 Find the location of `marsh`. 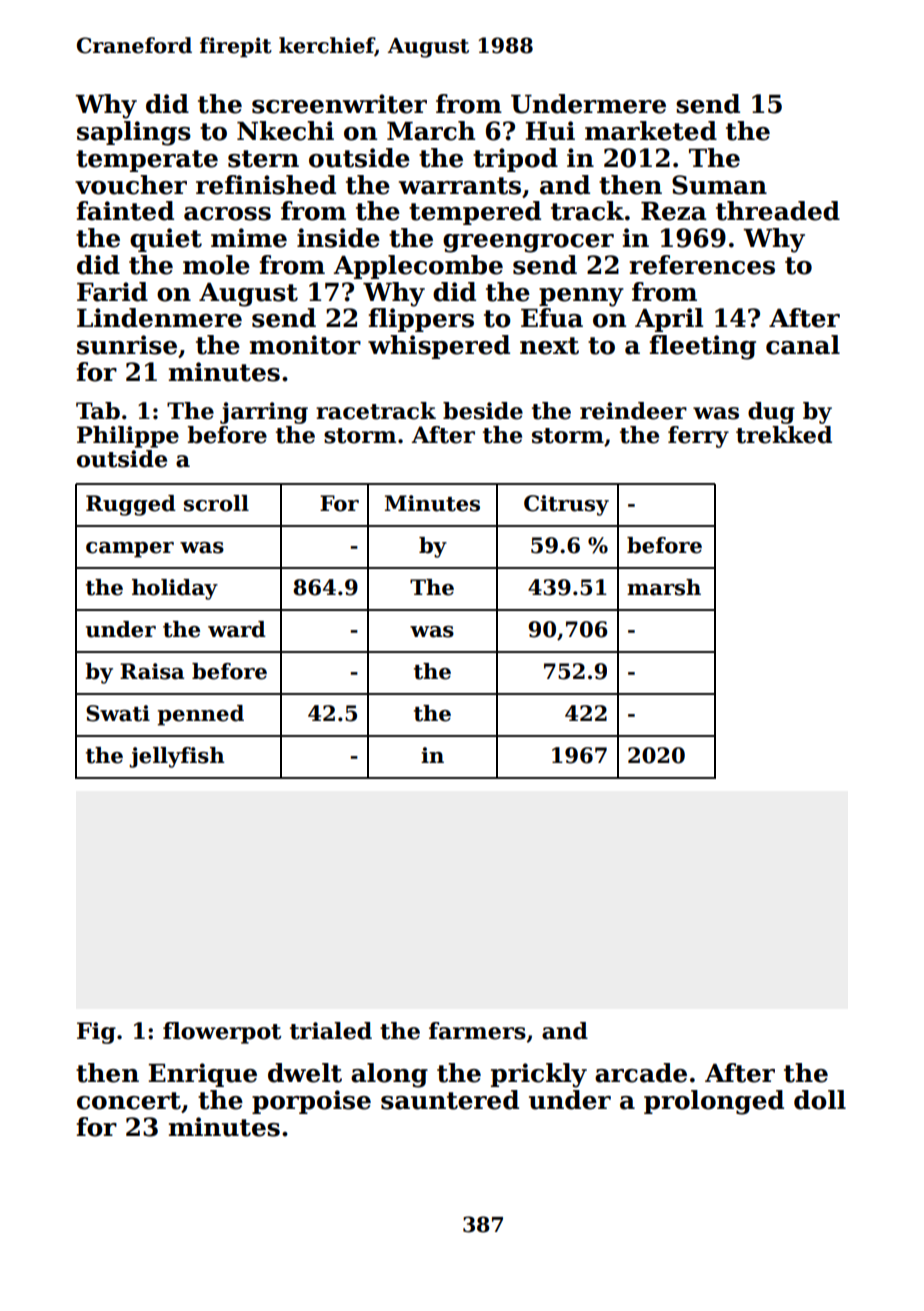

marsh is located at coordinates (664, 587).
